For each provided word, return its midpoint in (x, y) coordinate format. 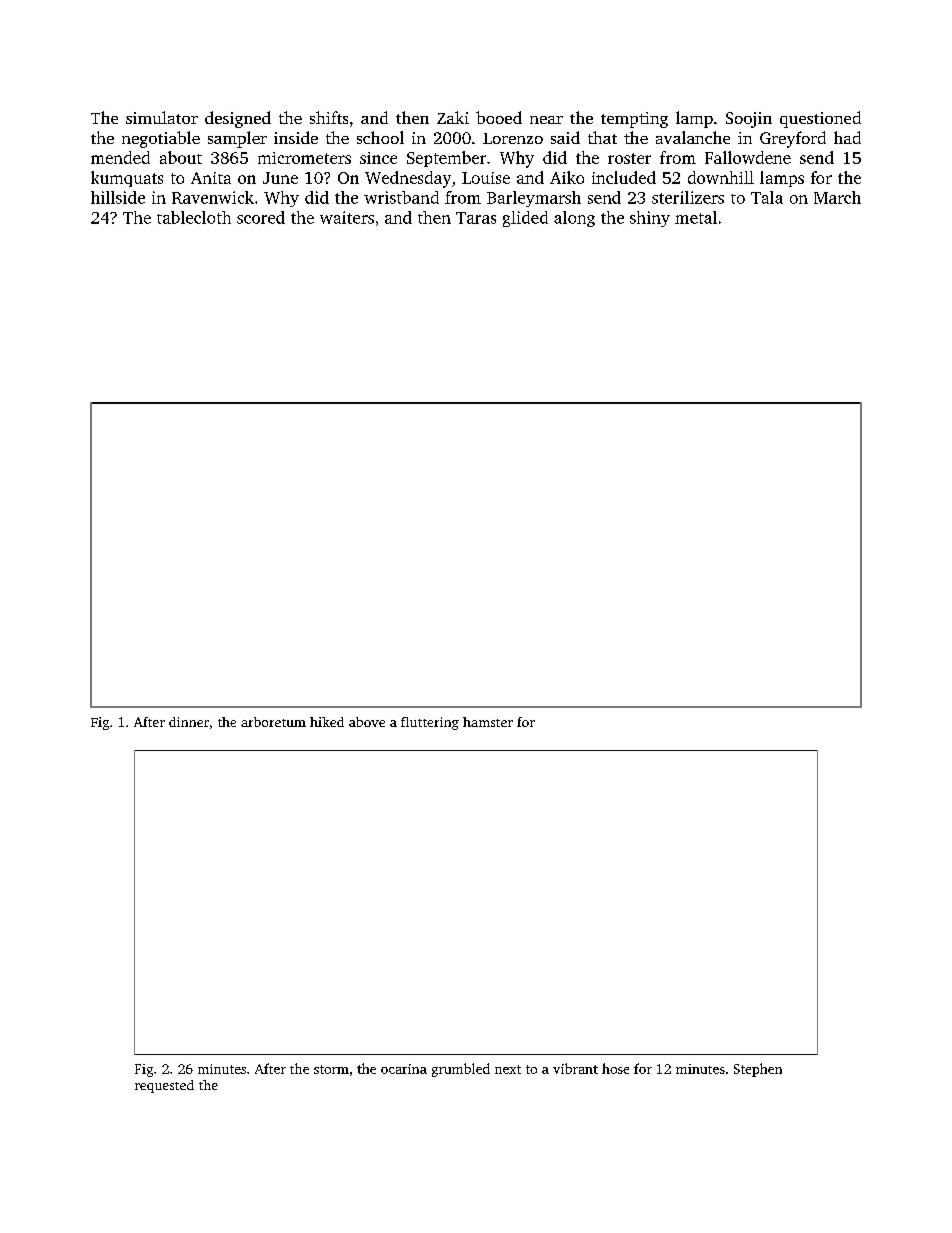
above (367, 722)
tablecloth (194, 217)
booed (499, 117)
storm (331, 1069)
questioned (820, 119)
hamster (488, 722)
